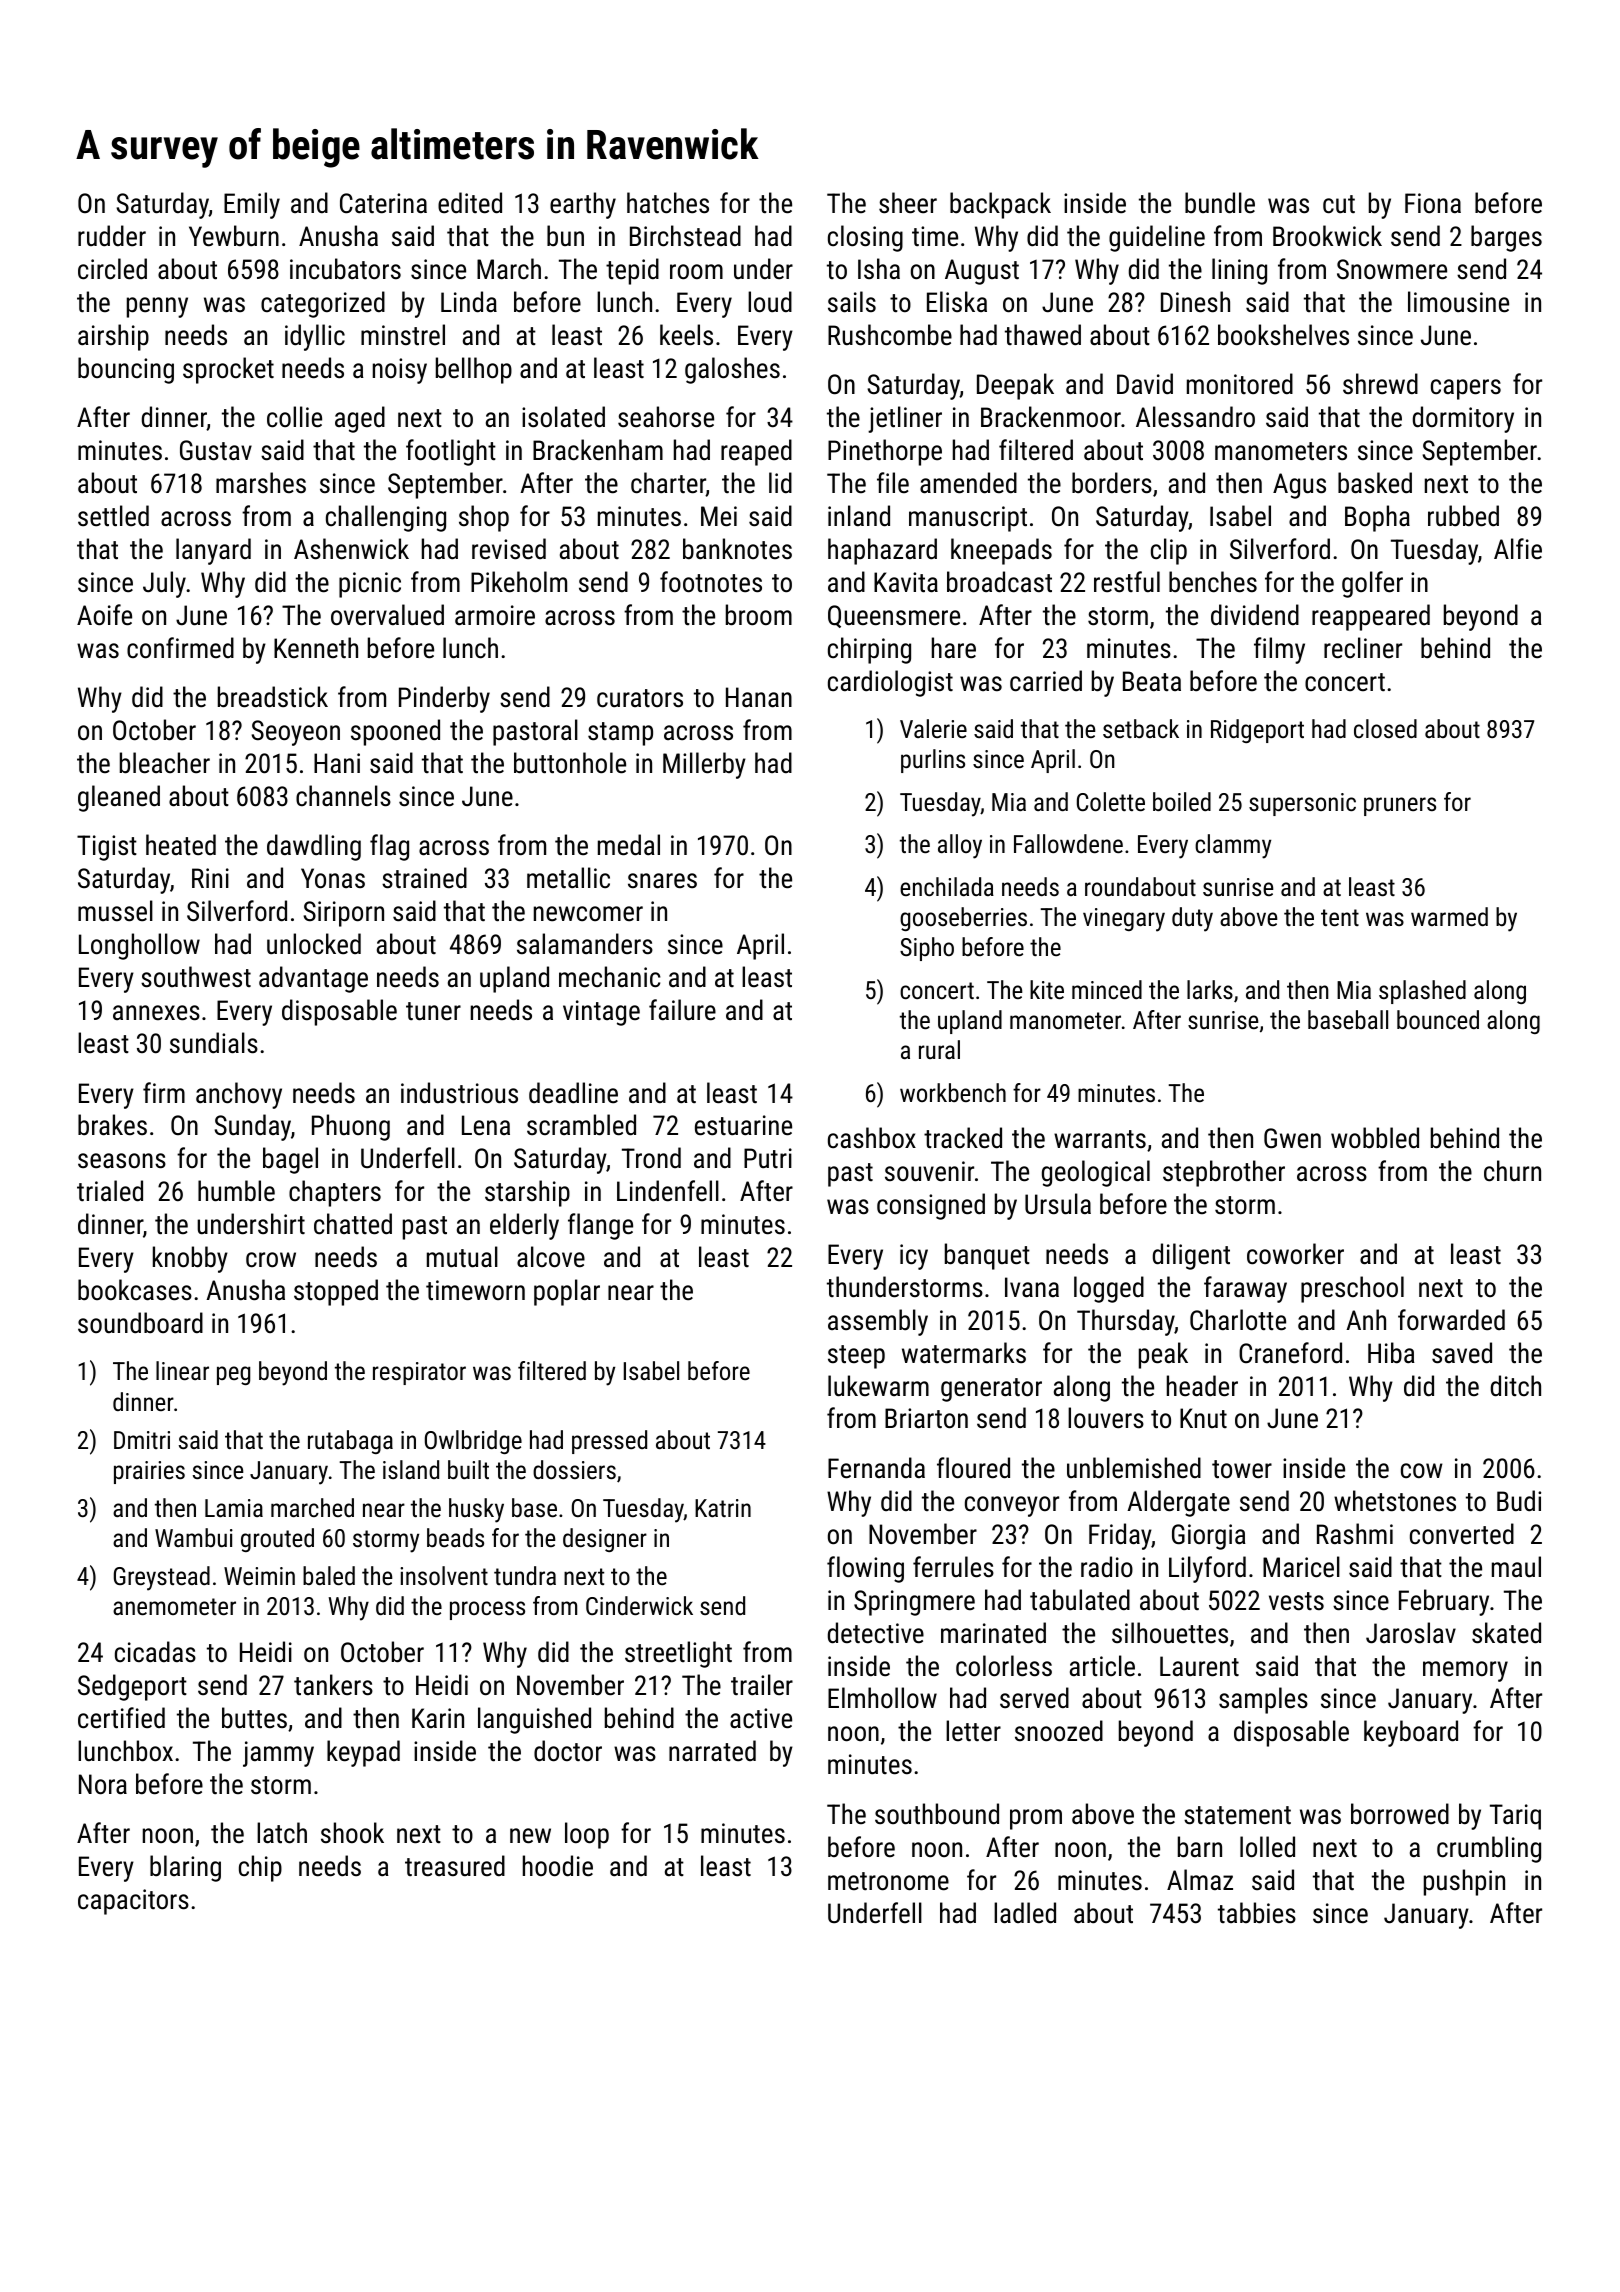  What do you see at coordinates (260, 1868) in the screenshot?
I see `chip` at bounding box center [260, 1868].
